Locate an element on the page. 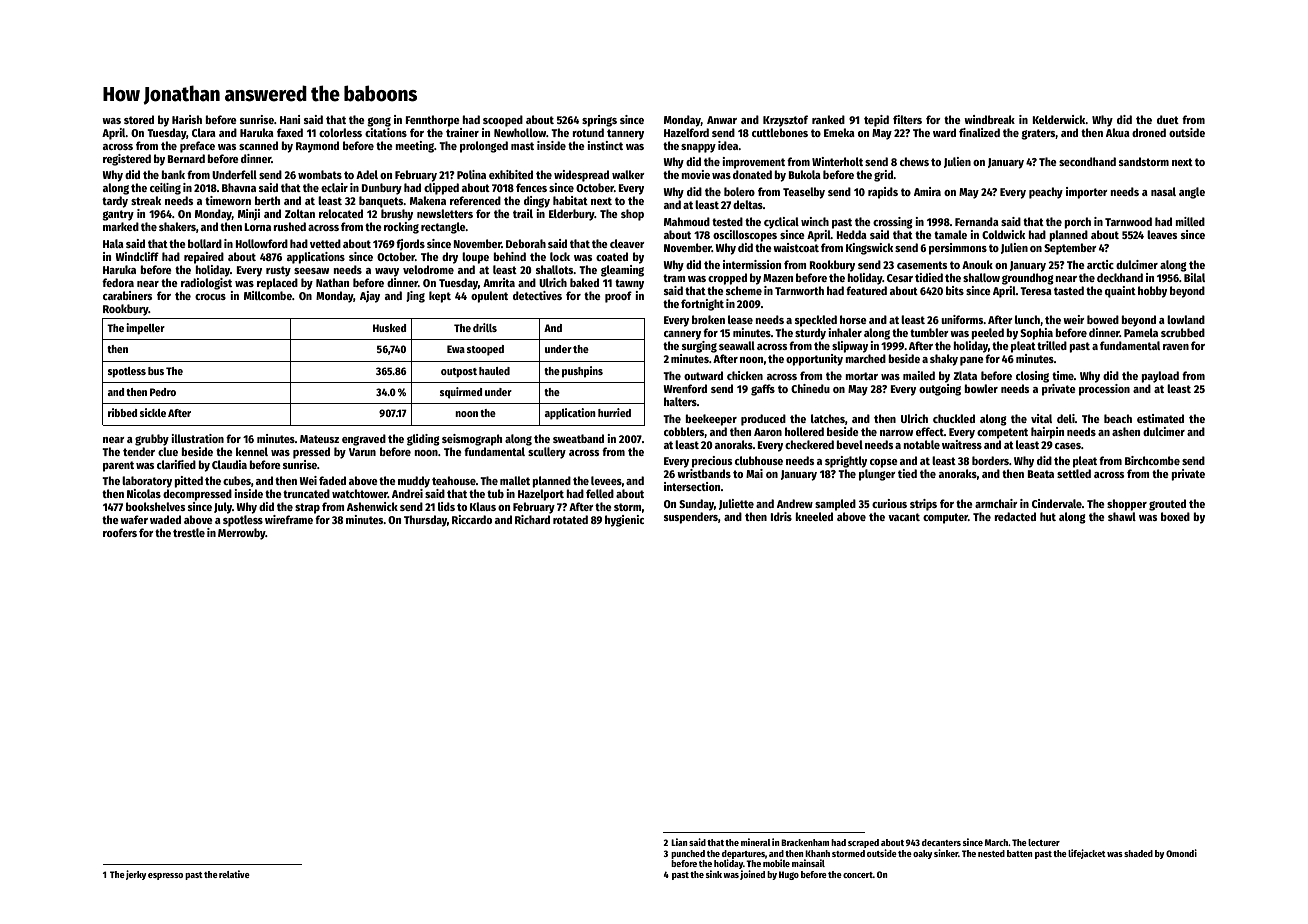 The height and width of the image is (924, 1308). Zlata is located at coordinates (965, 375).
